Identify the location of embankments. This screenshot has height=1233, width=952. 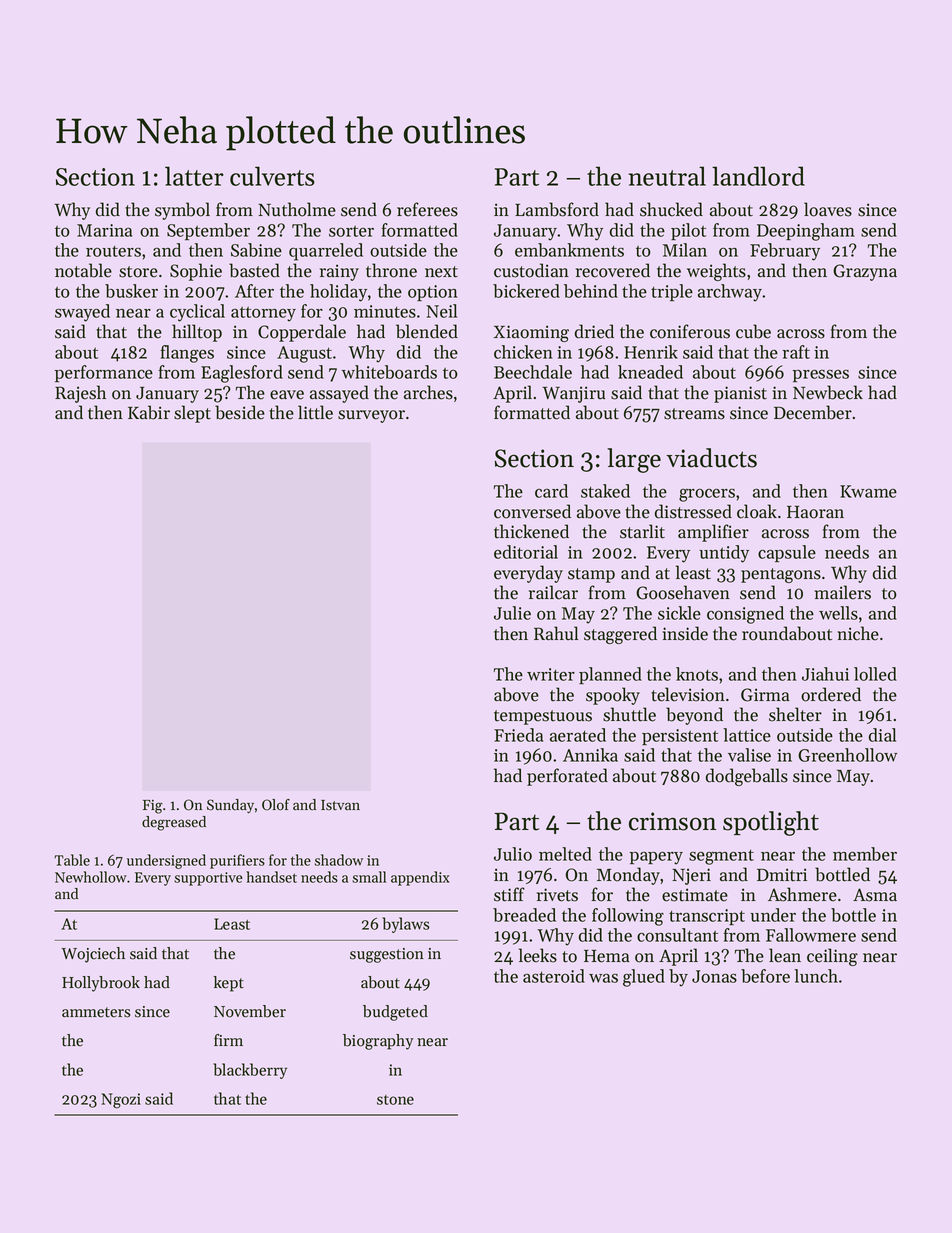
(569, 250).
